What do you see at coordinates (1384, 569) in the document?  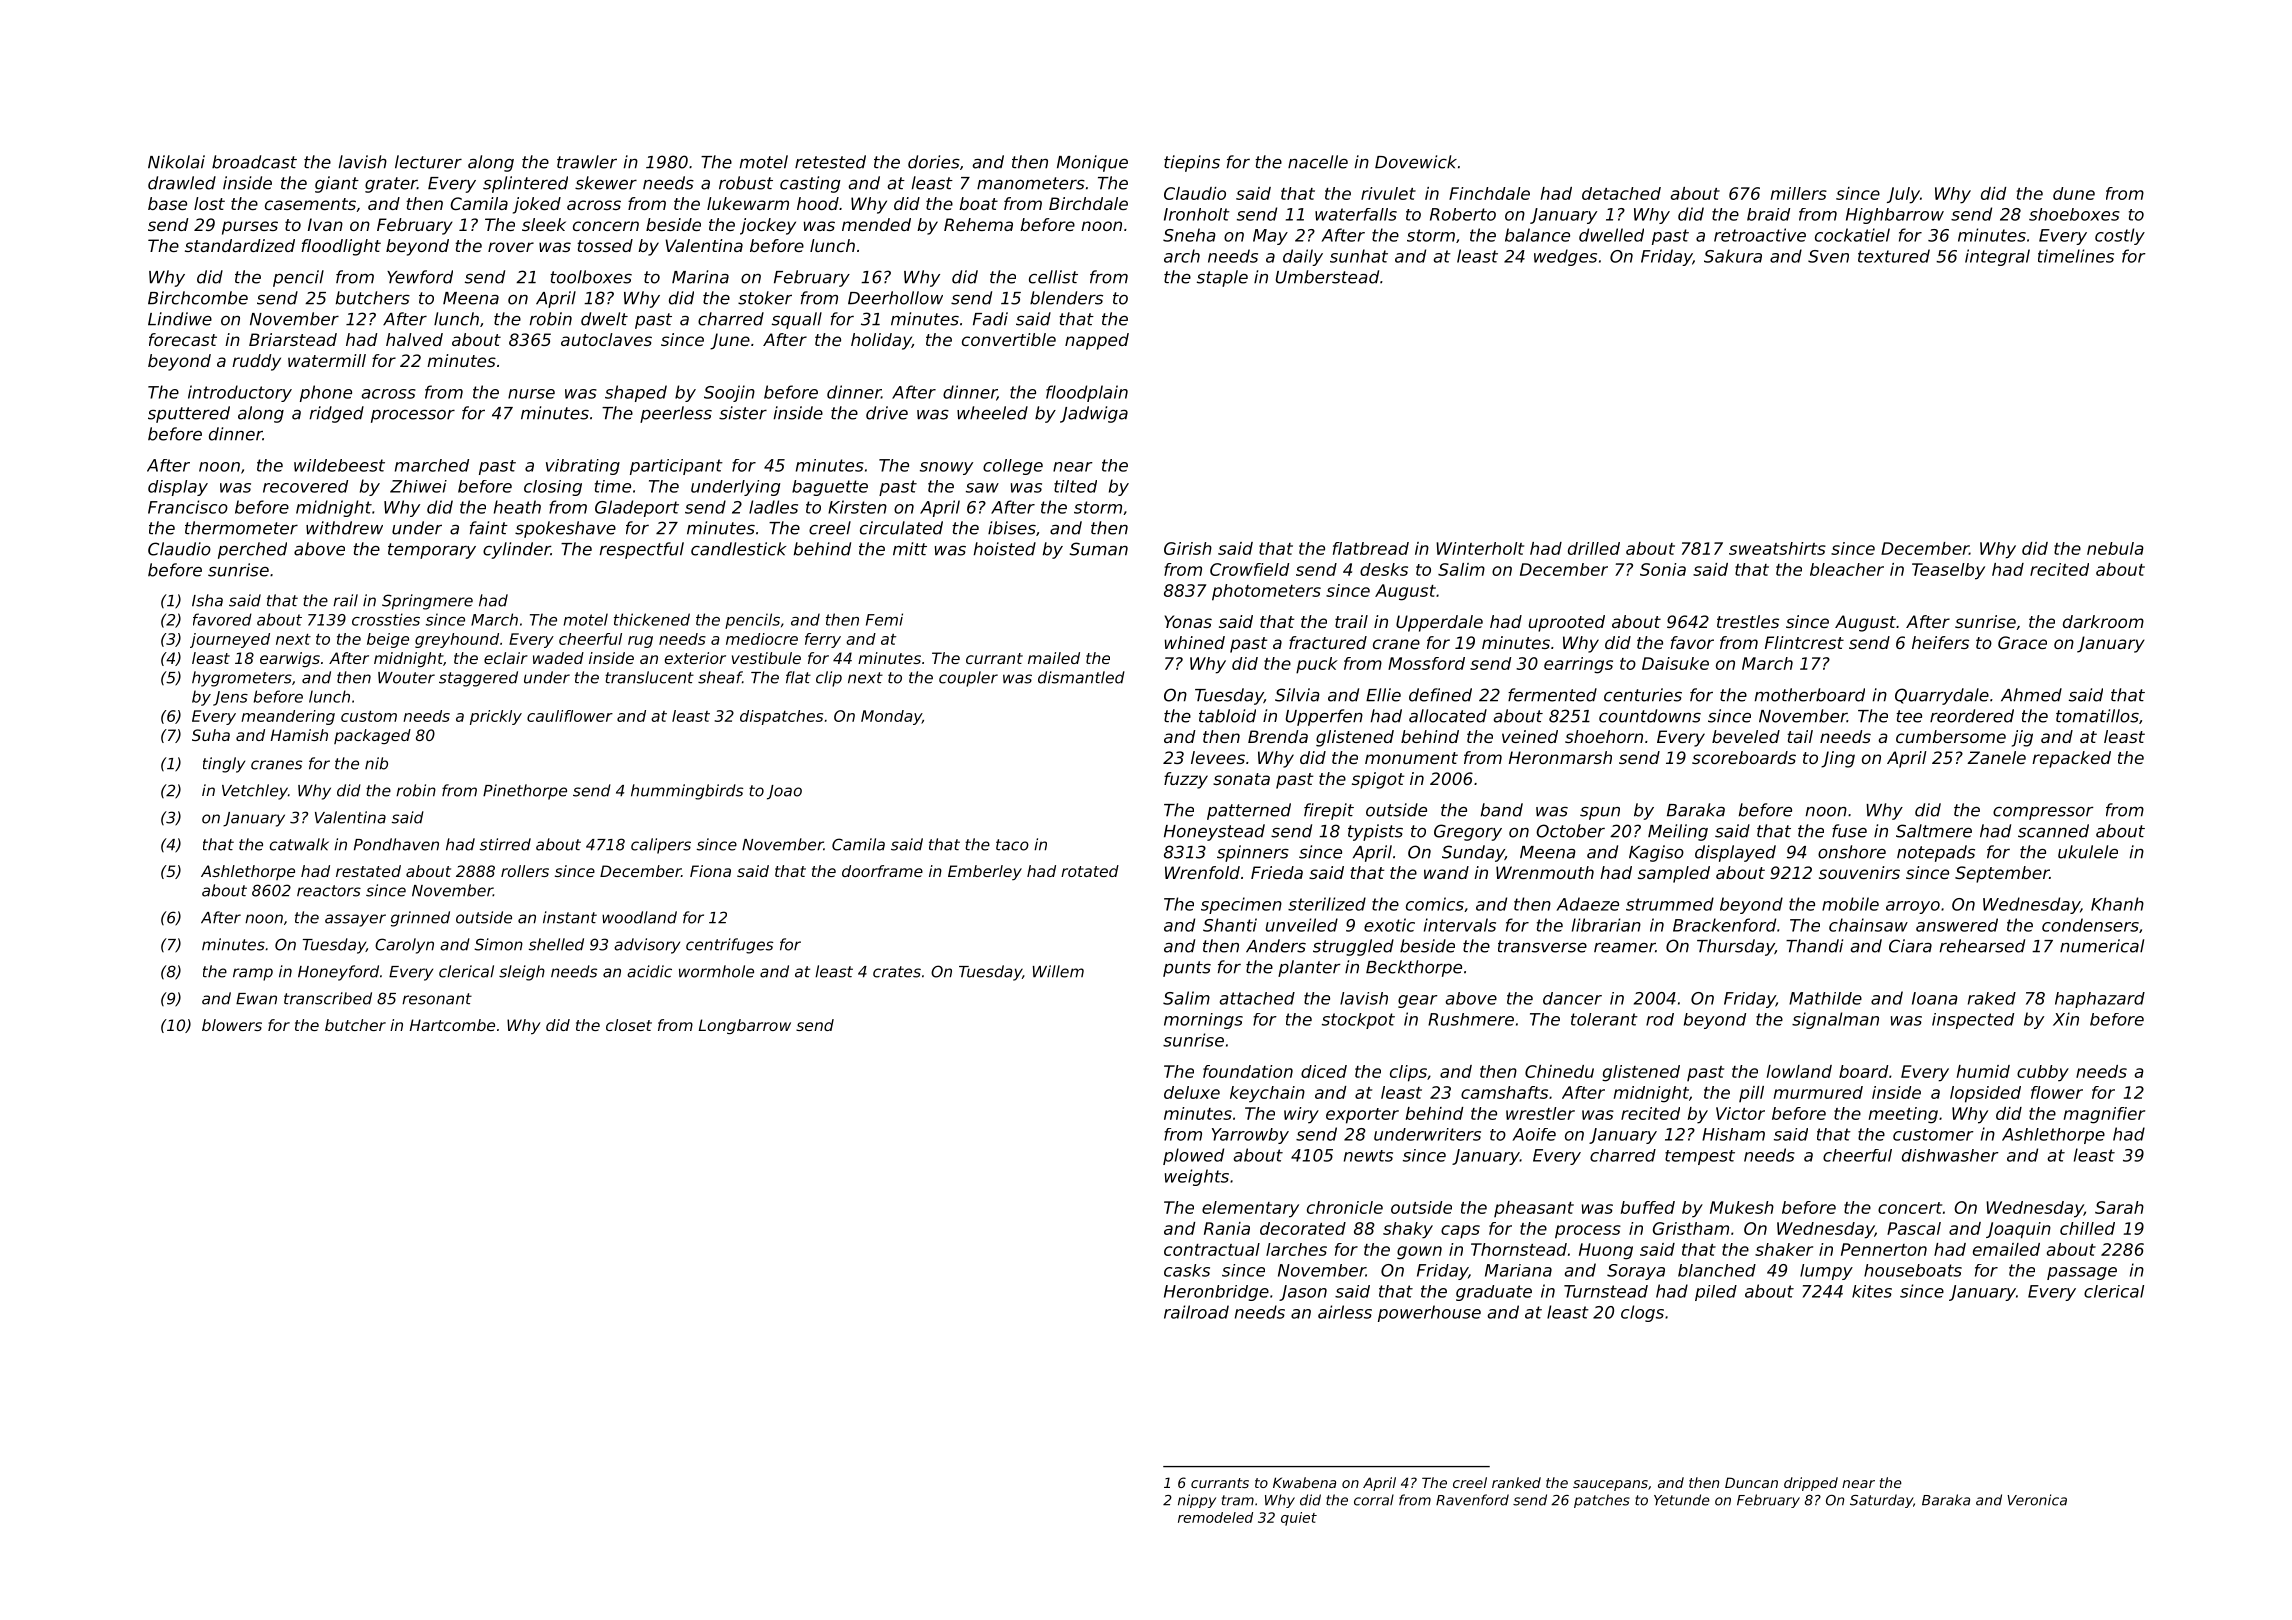 I see `desks` at bounding box center [1384, 569].
